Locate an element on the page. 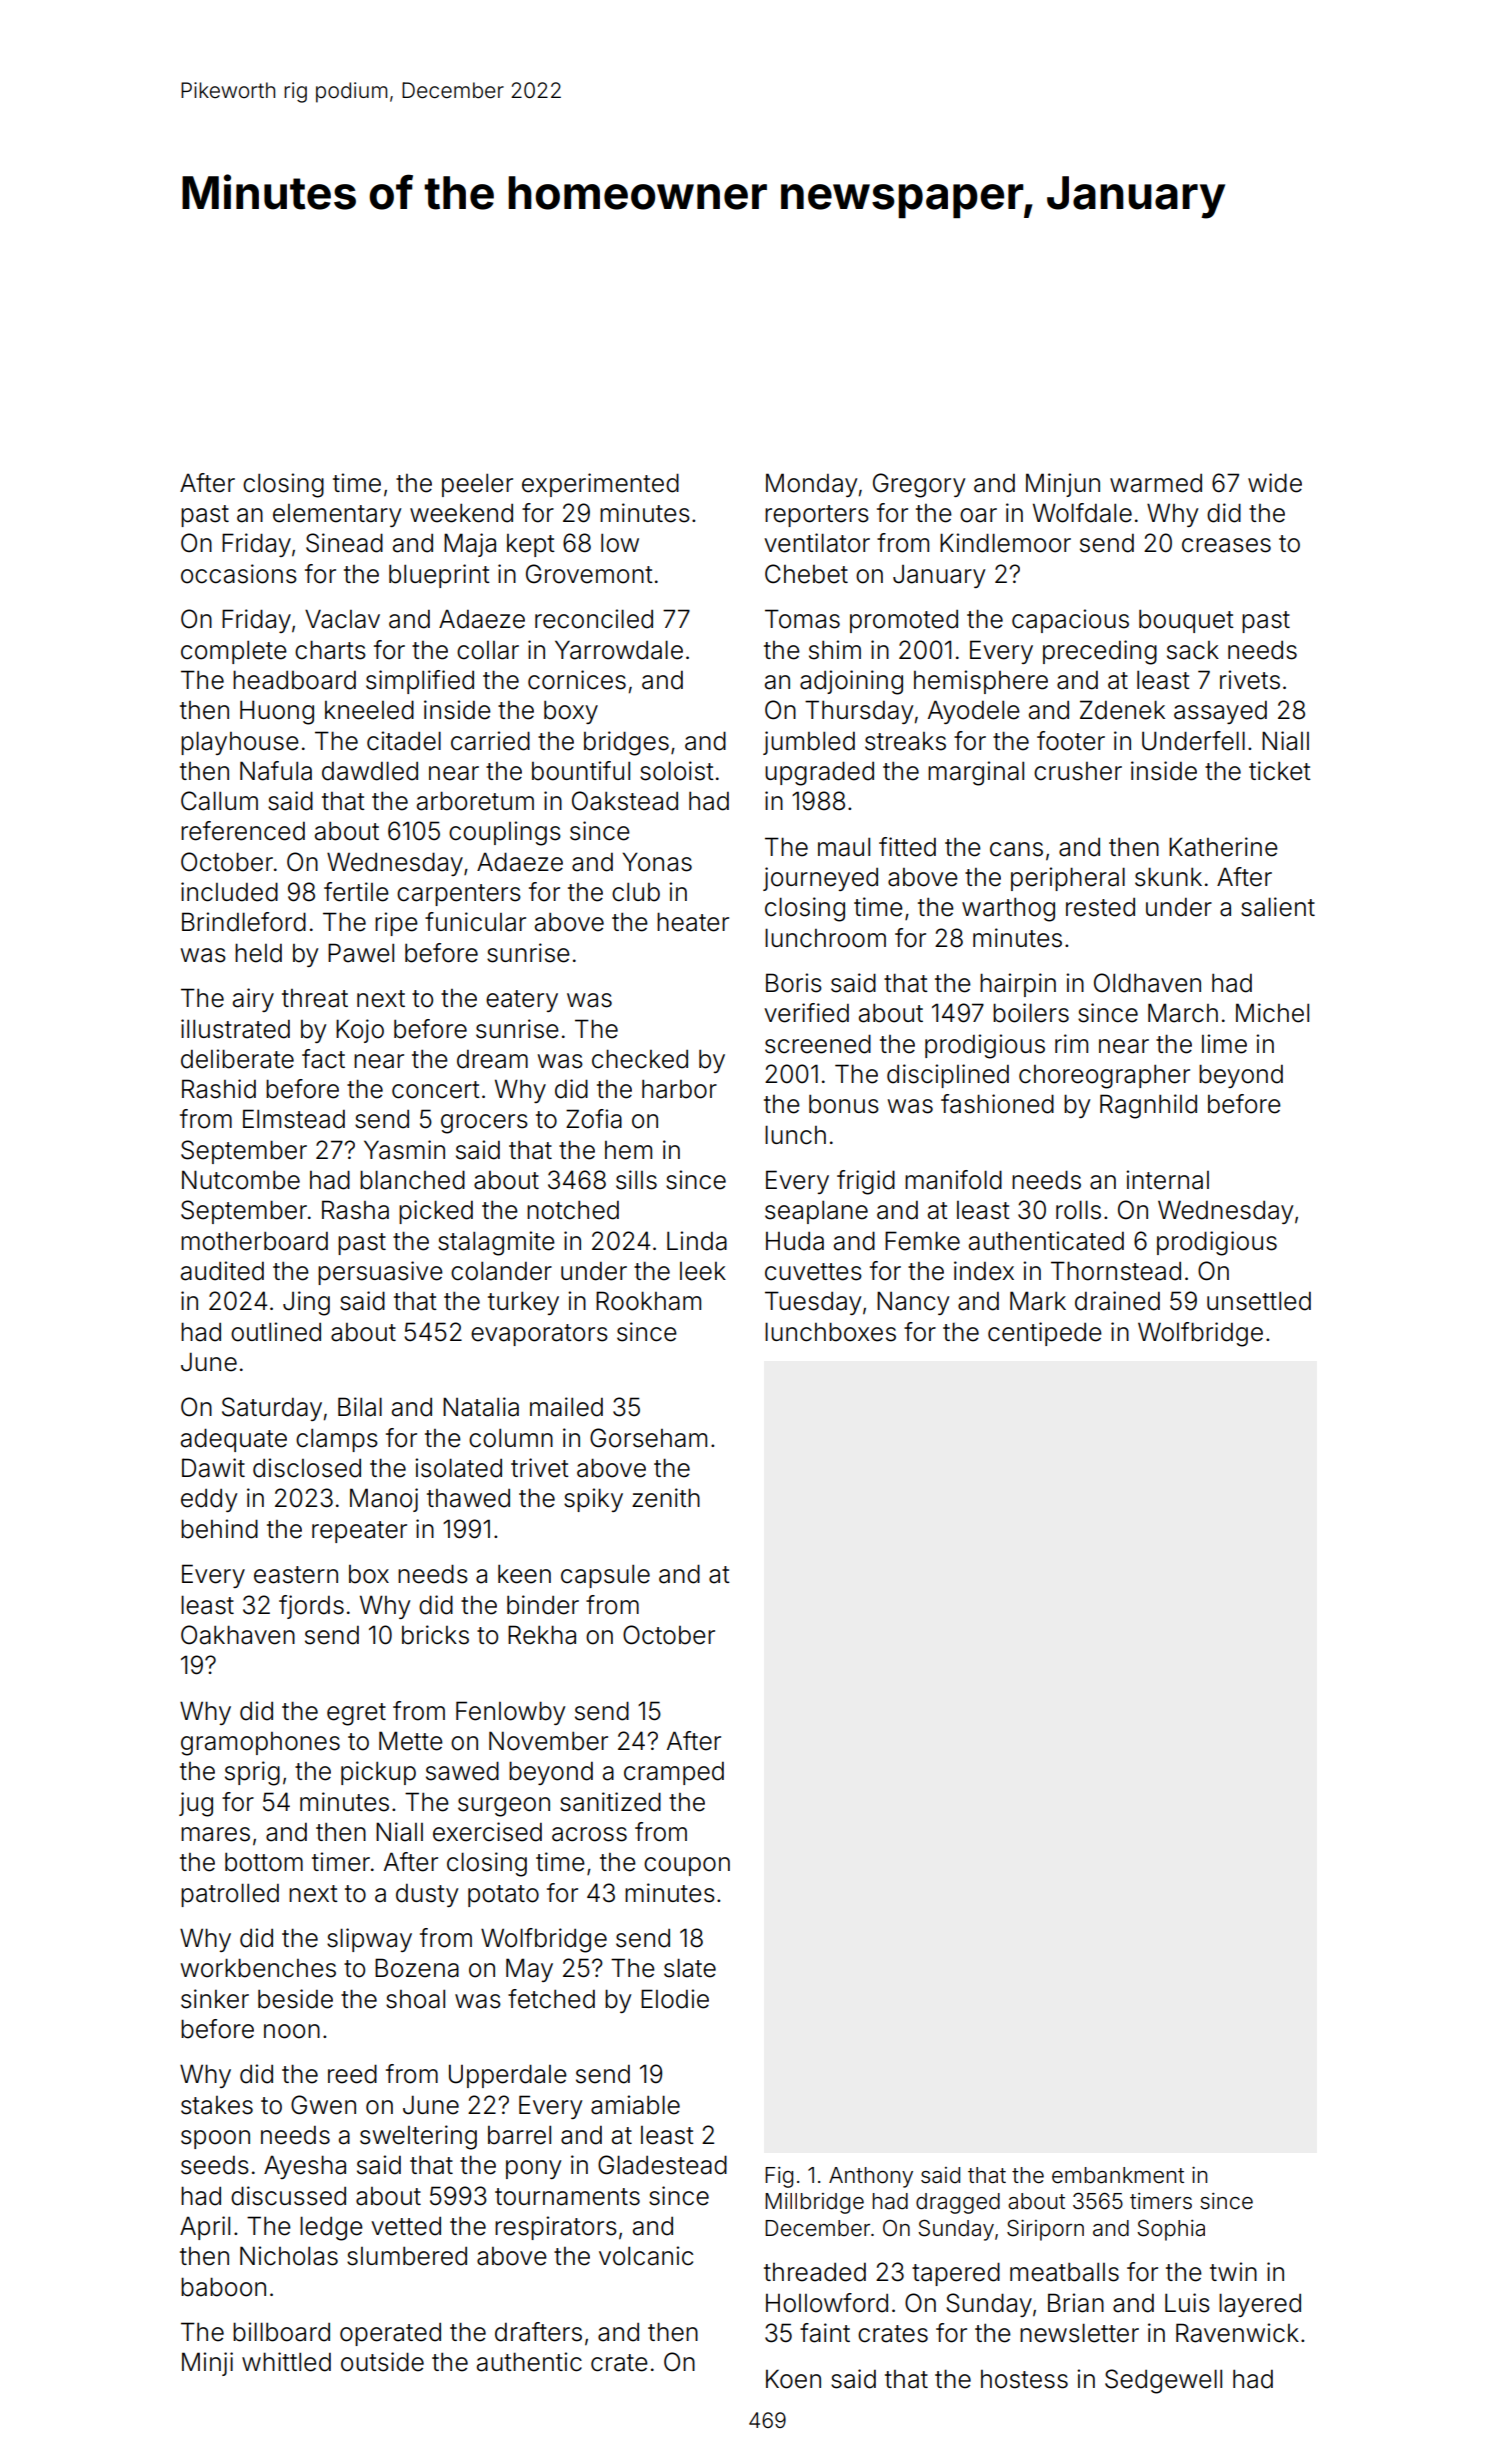 The image size is (1496, 2464). unsettled is located at coordinates (1259, 1301).
